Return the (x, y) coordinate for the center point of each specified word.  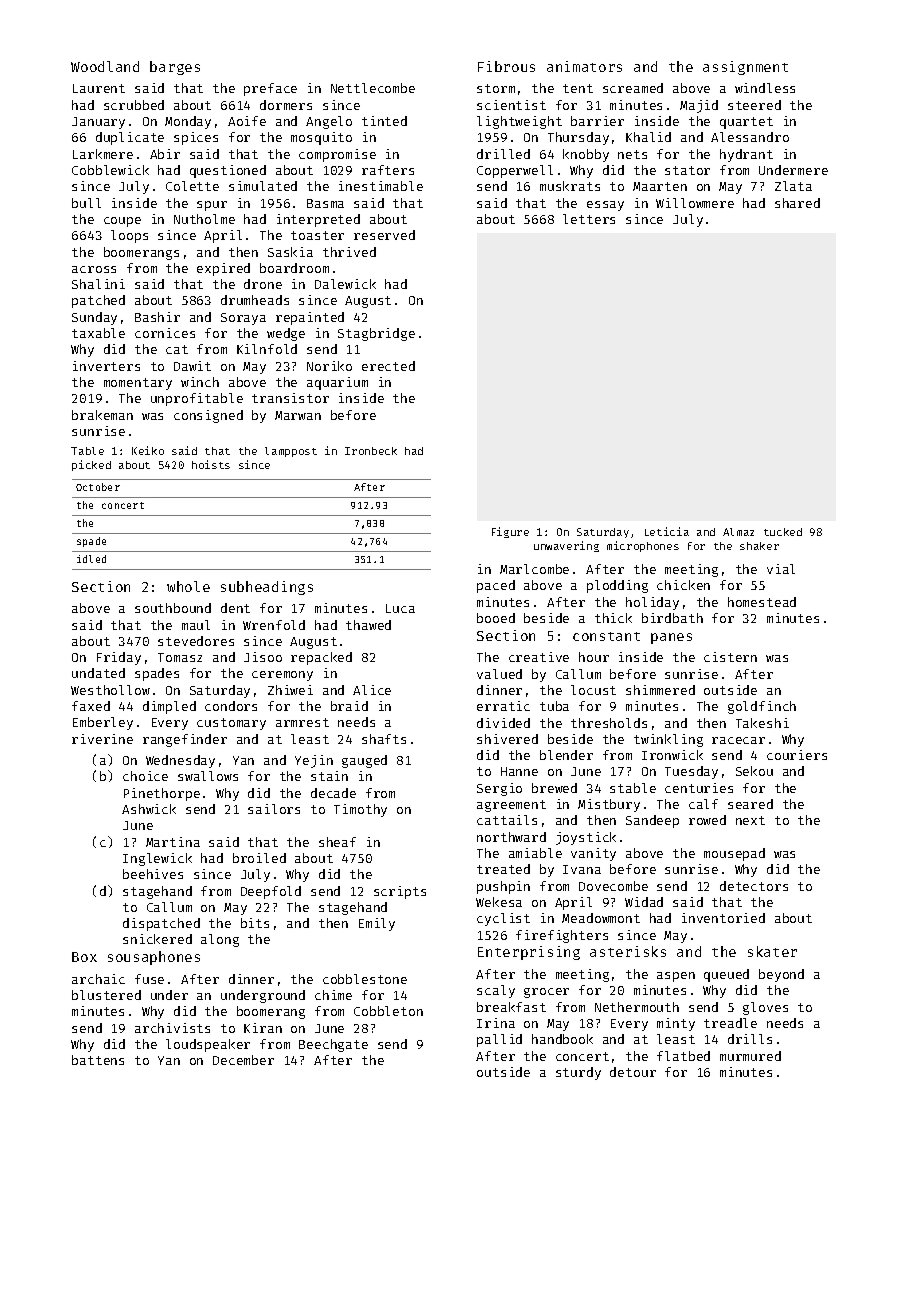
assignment (745, 68)
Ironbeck (371, 451)
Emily (377, 924)
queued (726, 975)
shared (797, 203)
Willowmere (695, 203)
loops (129, 236)
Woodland (105, 66)
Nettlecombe (373, 88)
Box (84, 957)
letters (589, 219)
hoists (211, 464)
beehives (153, 874)
